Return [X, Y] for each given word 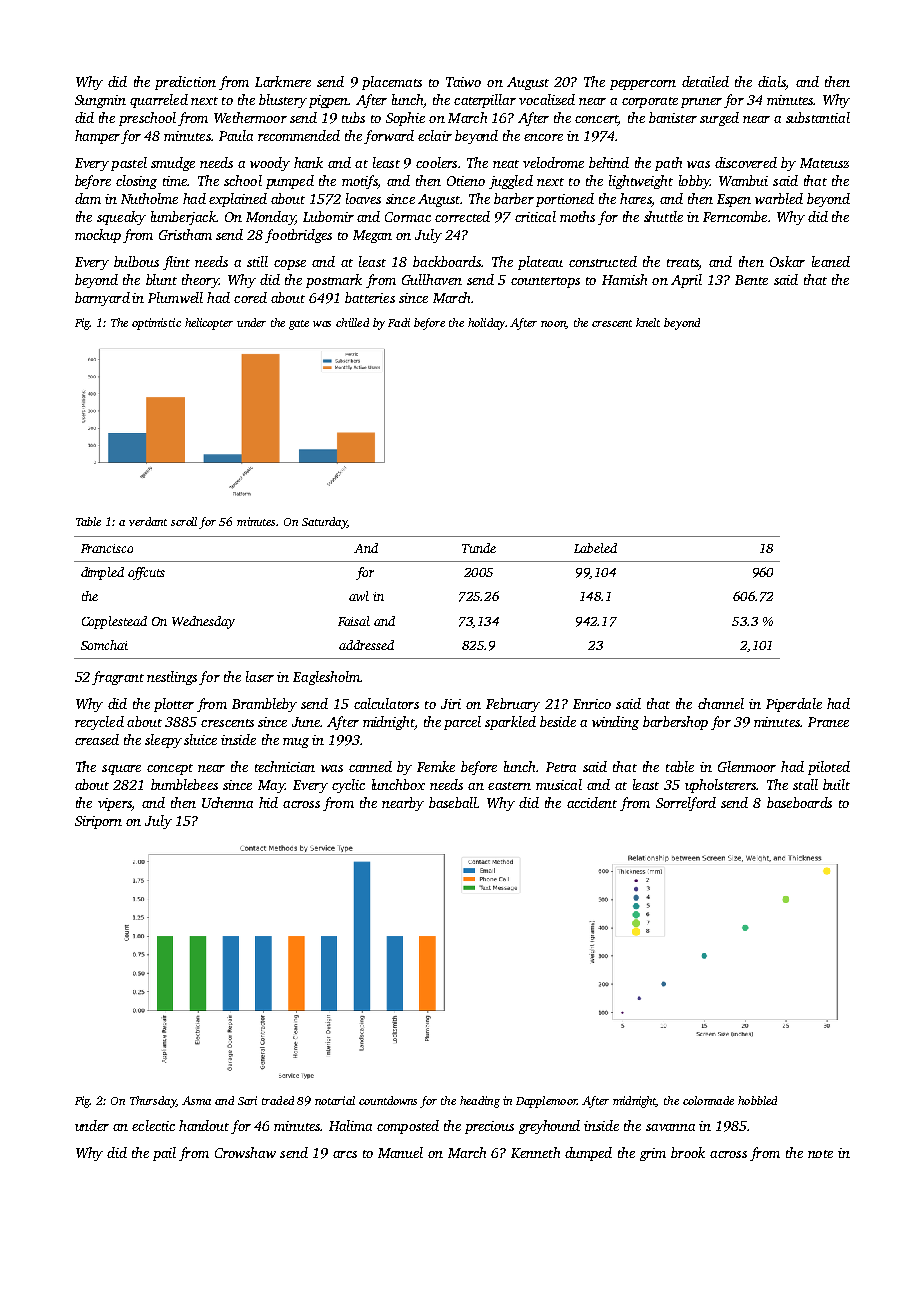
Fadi [399, 322]
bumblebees [184, 784]
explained [238, 200]
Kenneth [535, 1152]
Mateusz [824, 163]
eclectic [153, 1125]
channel [721, 703]
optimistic [156, 324]
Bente [751, 280]
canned [370, 766]
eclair [435, 135]
